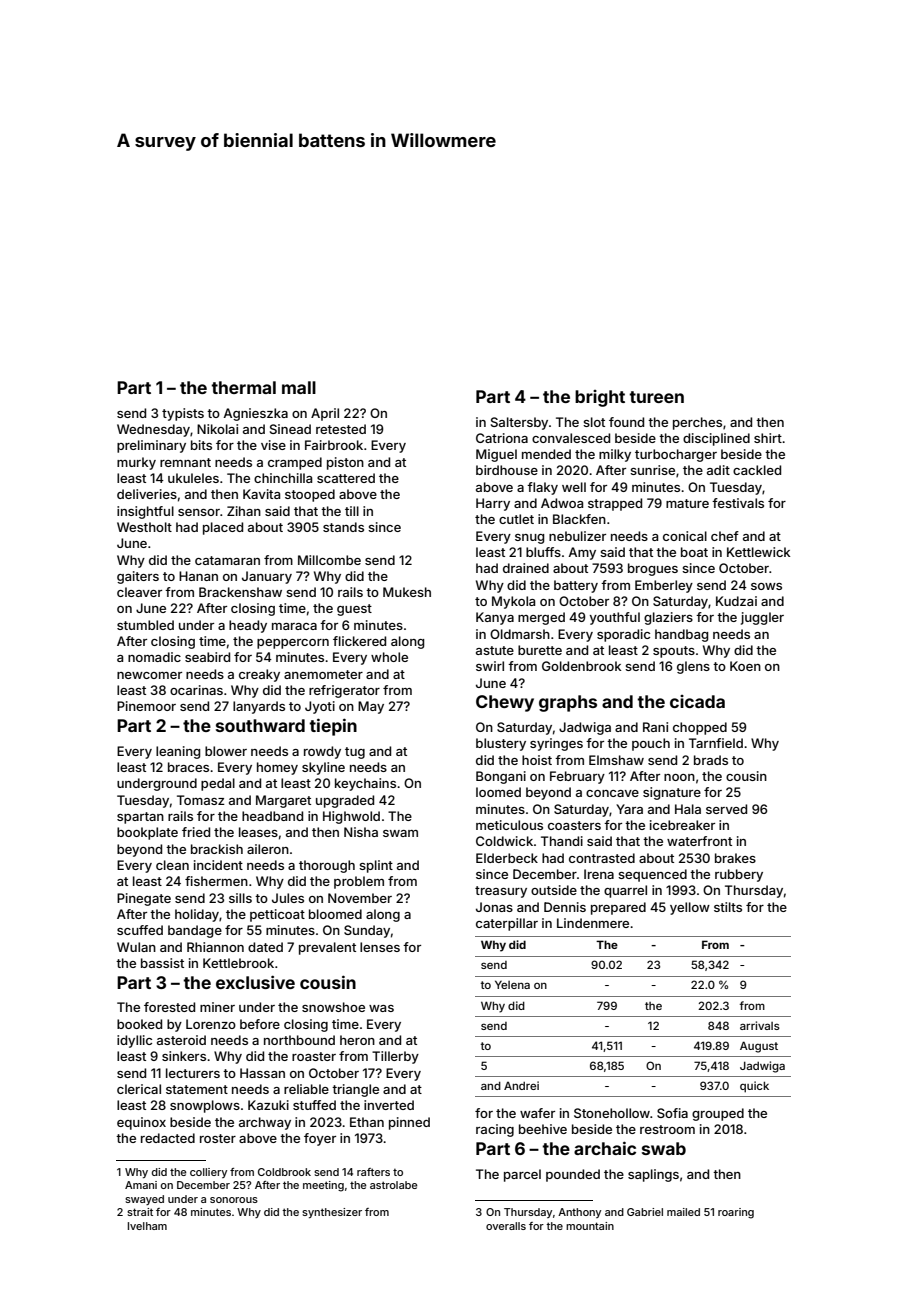 The width and height of the image is (908, 1316). Describe the element at coordinates (277, 768) in the image. I see `homey` at that location.
